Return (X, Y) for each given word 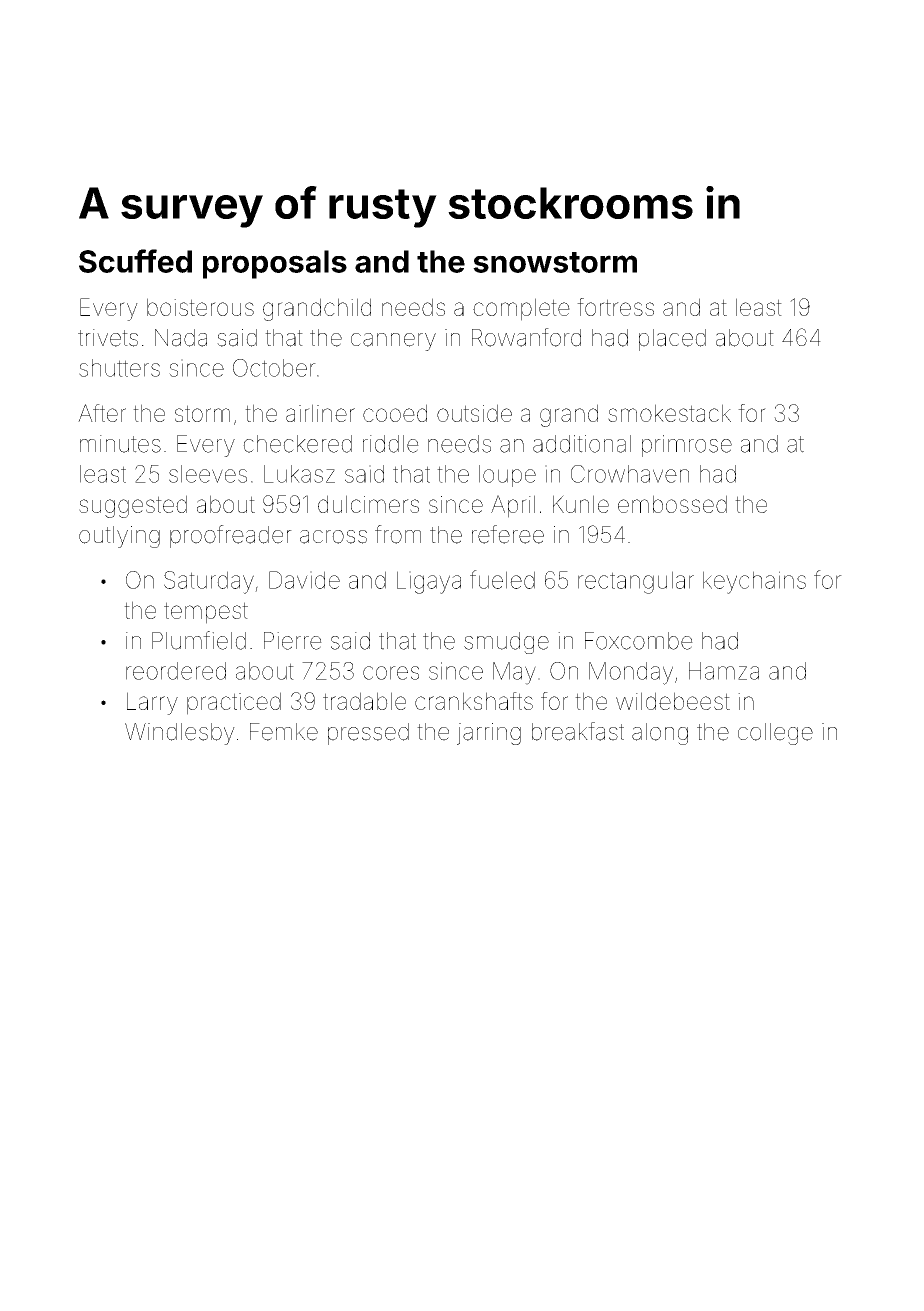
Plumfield (199, 640)
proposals (275, 264)
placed (672, 340)
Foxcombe (639, 641)
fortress (615, 307)
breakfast (578, 731)
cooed (395, 413)
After (102, 413)
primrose (687, 446)
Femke (284, 732)
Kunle (581, 504)
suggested (133, 506)
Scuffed (135, 261)
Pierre (293, 641)
